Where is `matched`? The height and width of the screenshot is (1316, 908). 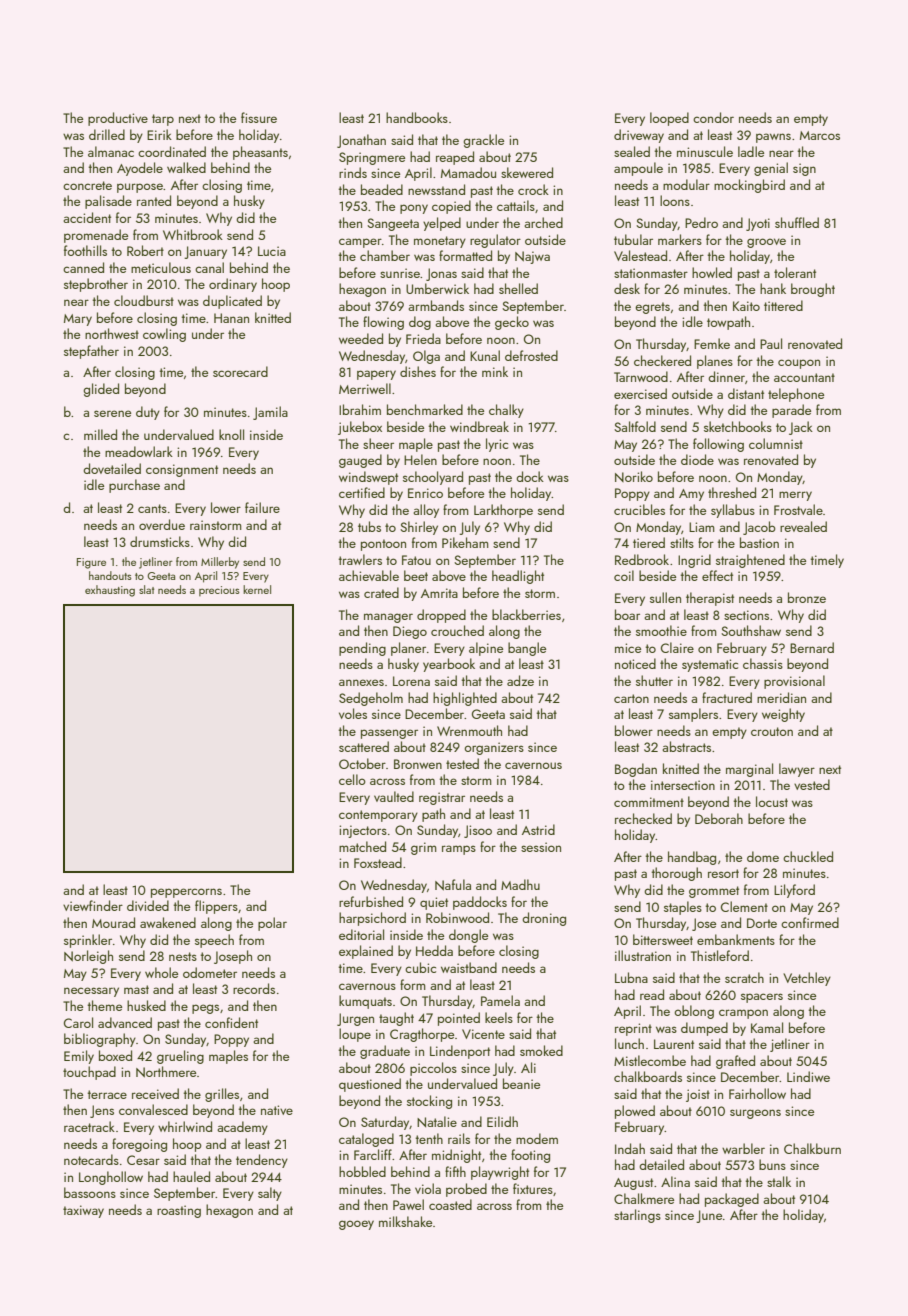
matched is located at coordinates (362, 846).
